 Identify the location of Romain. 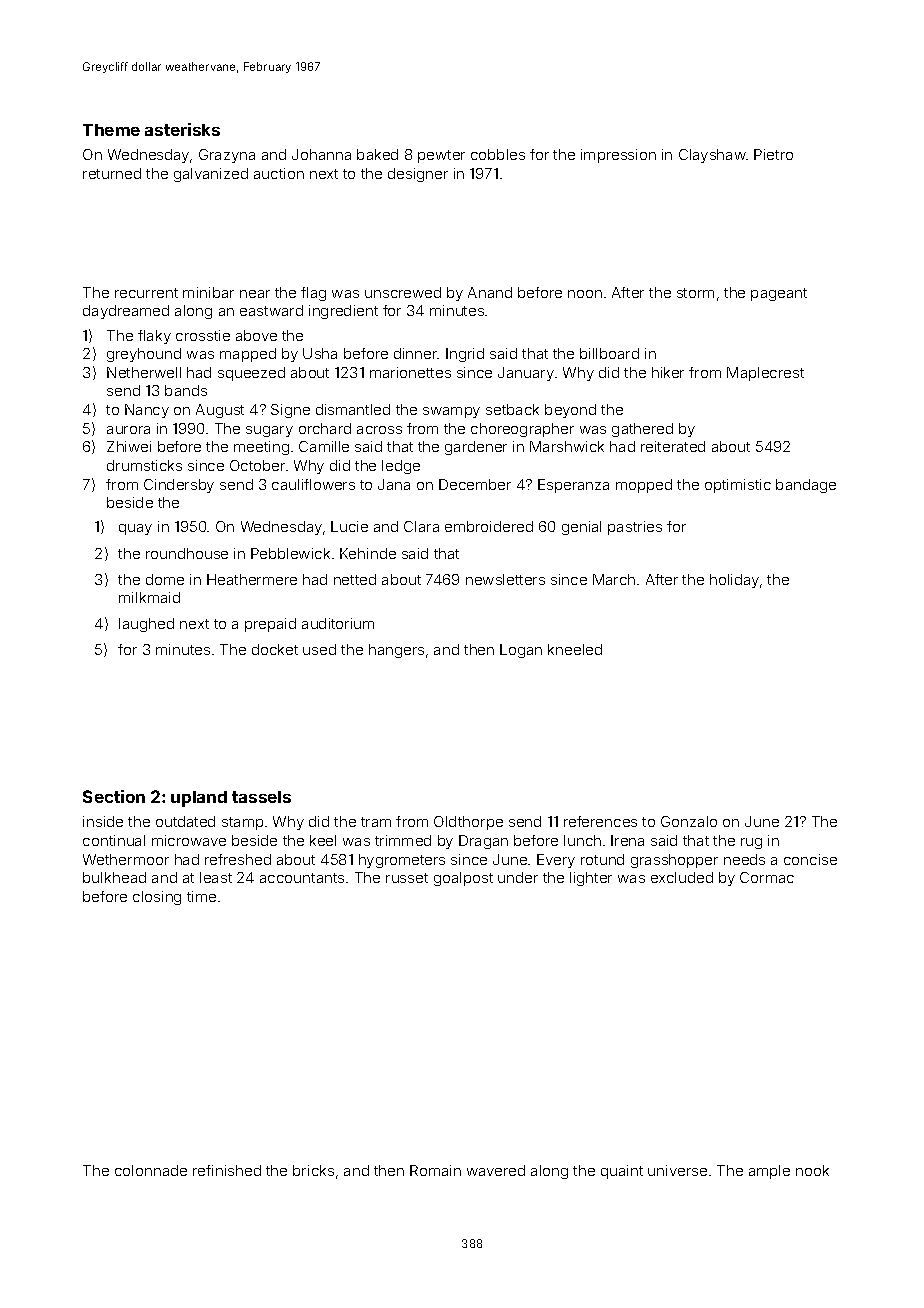
(435, 1170).
